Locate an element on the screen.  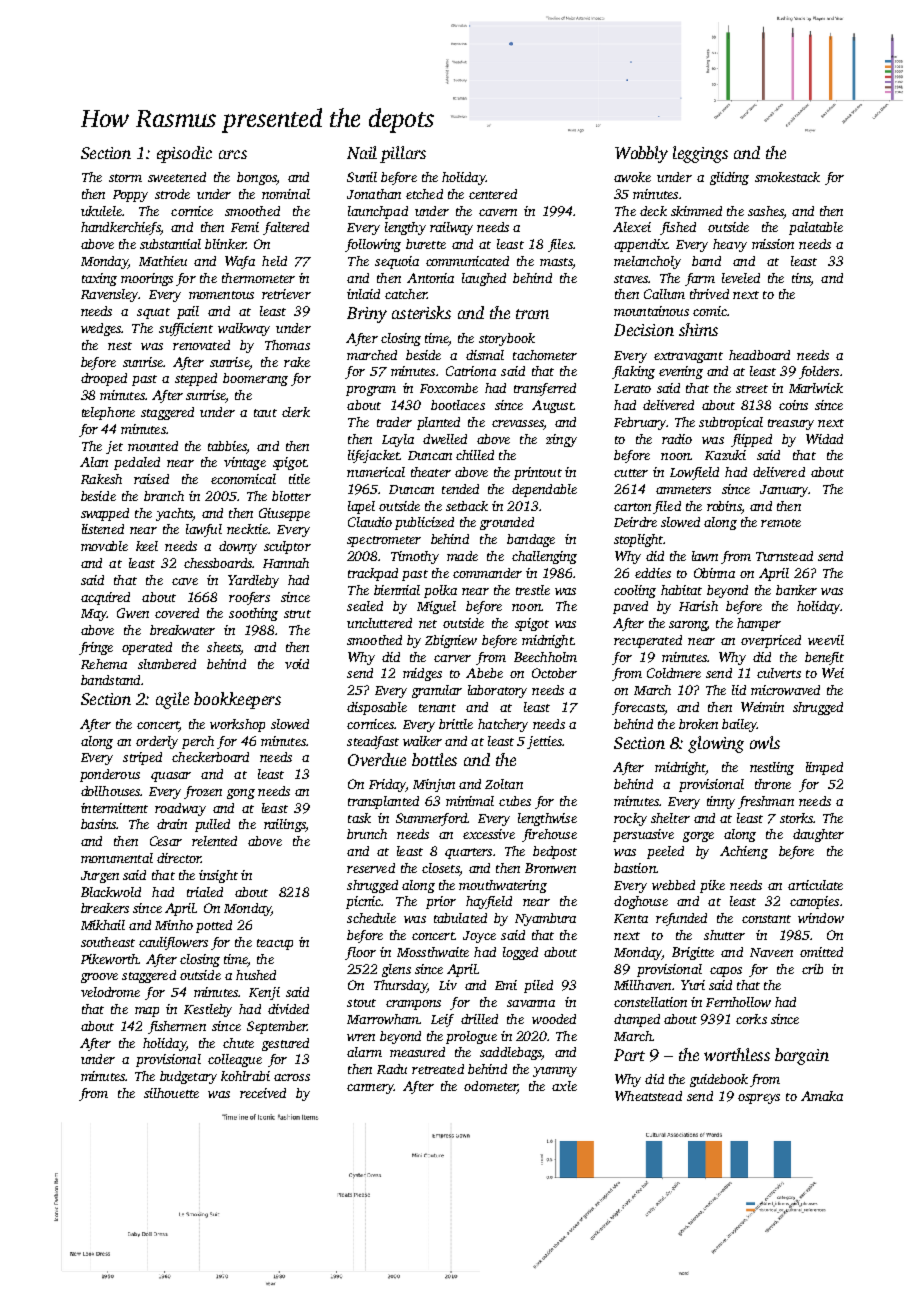
gestured is located at coordinates (285, 1044).
